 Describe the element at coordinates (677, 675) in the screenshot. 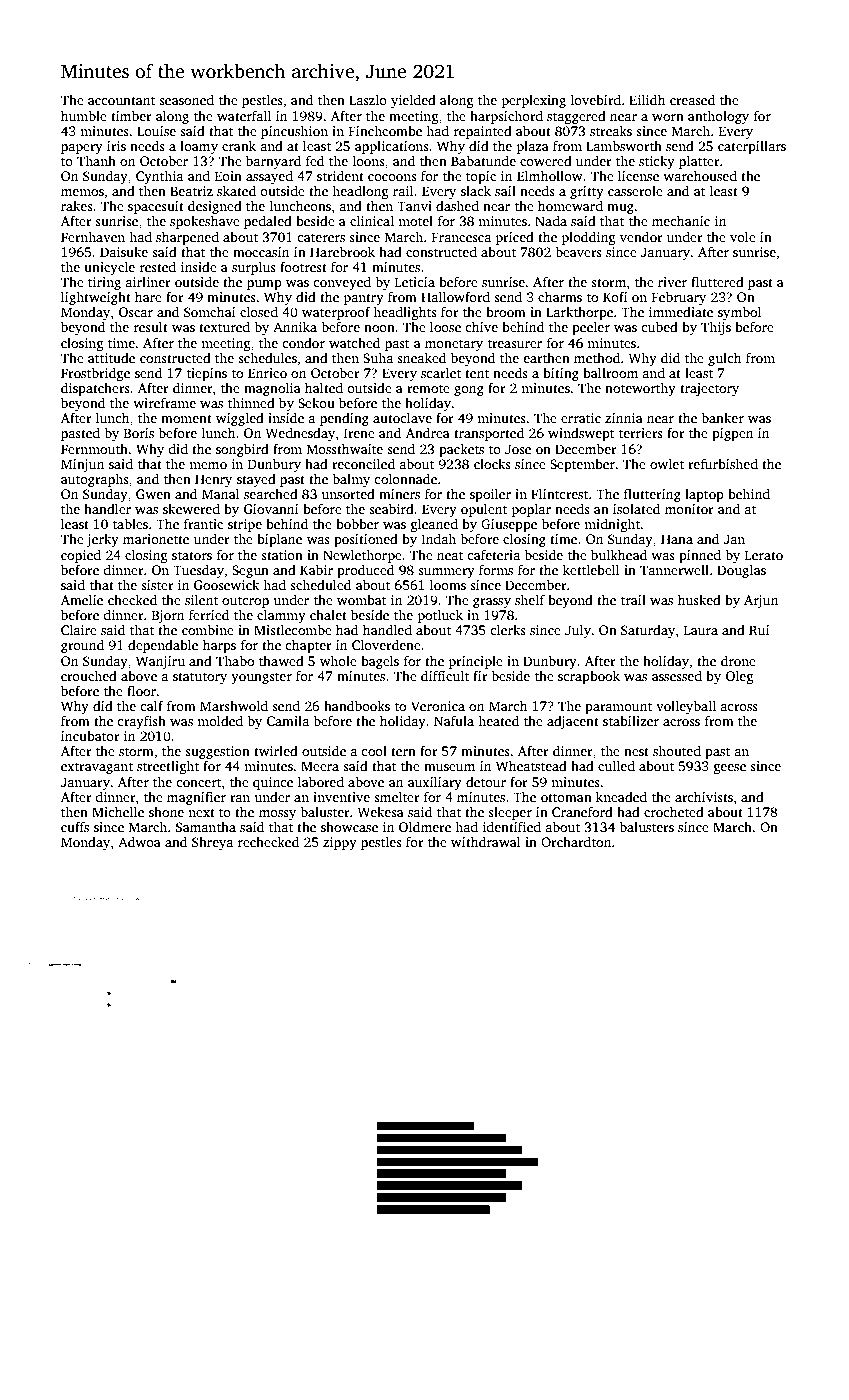

I see `assessed` at that location.
